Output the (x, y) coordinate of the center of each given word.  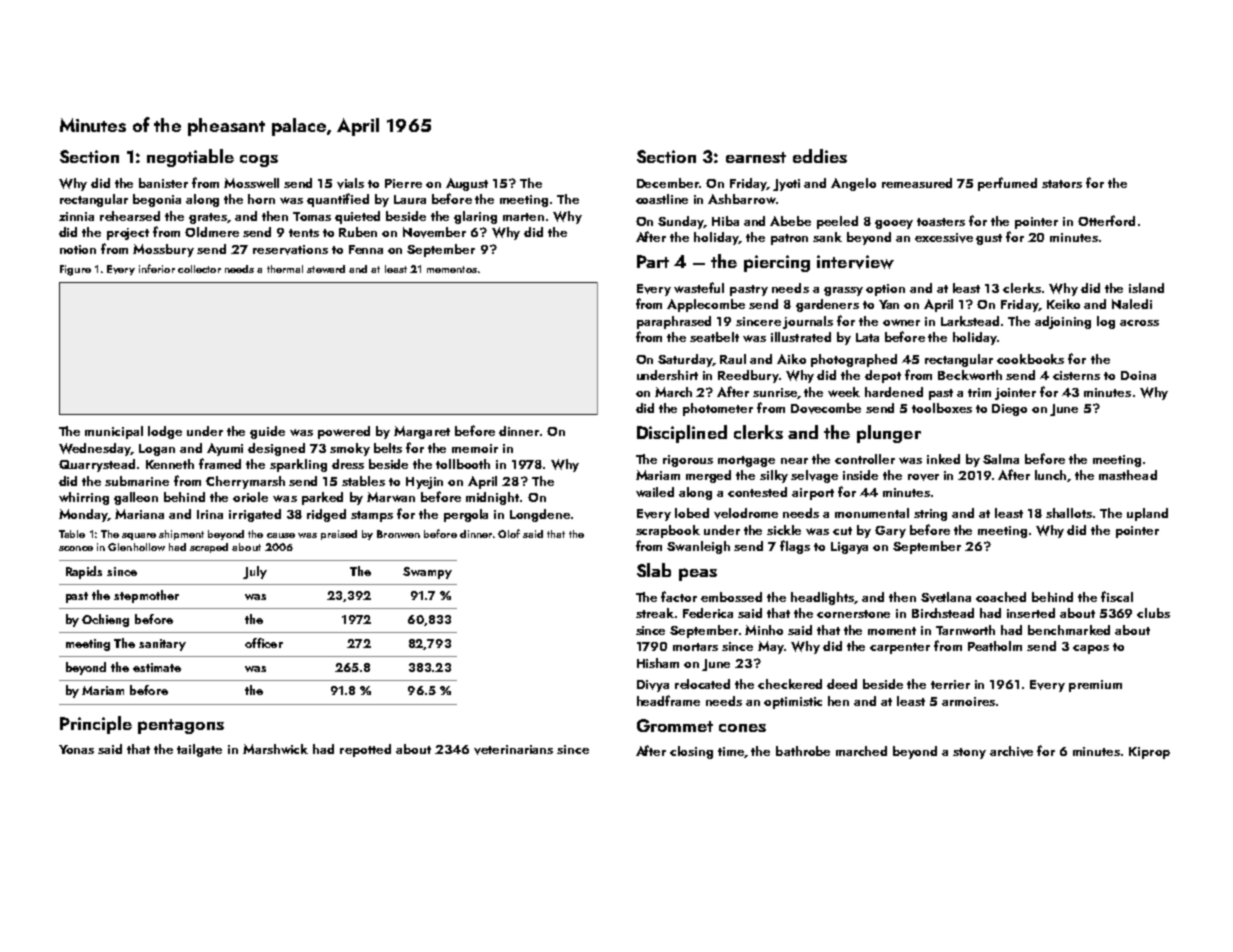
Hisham (658, 663)
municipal (114, 432)
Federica (708, 613)
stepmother (146, 596)
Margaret (422, 432)
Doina (1138, 375)
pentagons (181, 726)
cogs (259, 161)
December (668, 183)
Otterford (1106, 220)
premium (1095, 686)
